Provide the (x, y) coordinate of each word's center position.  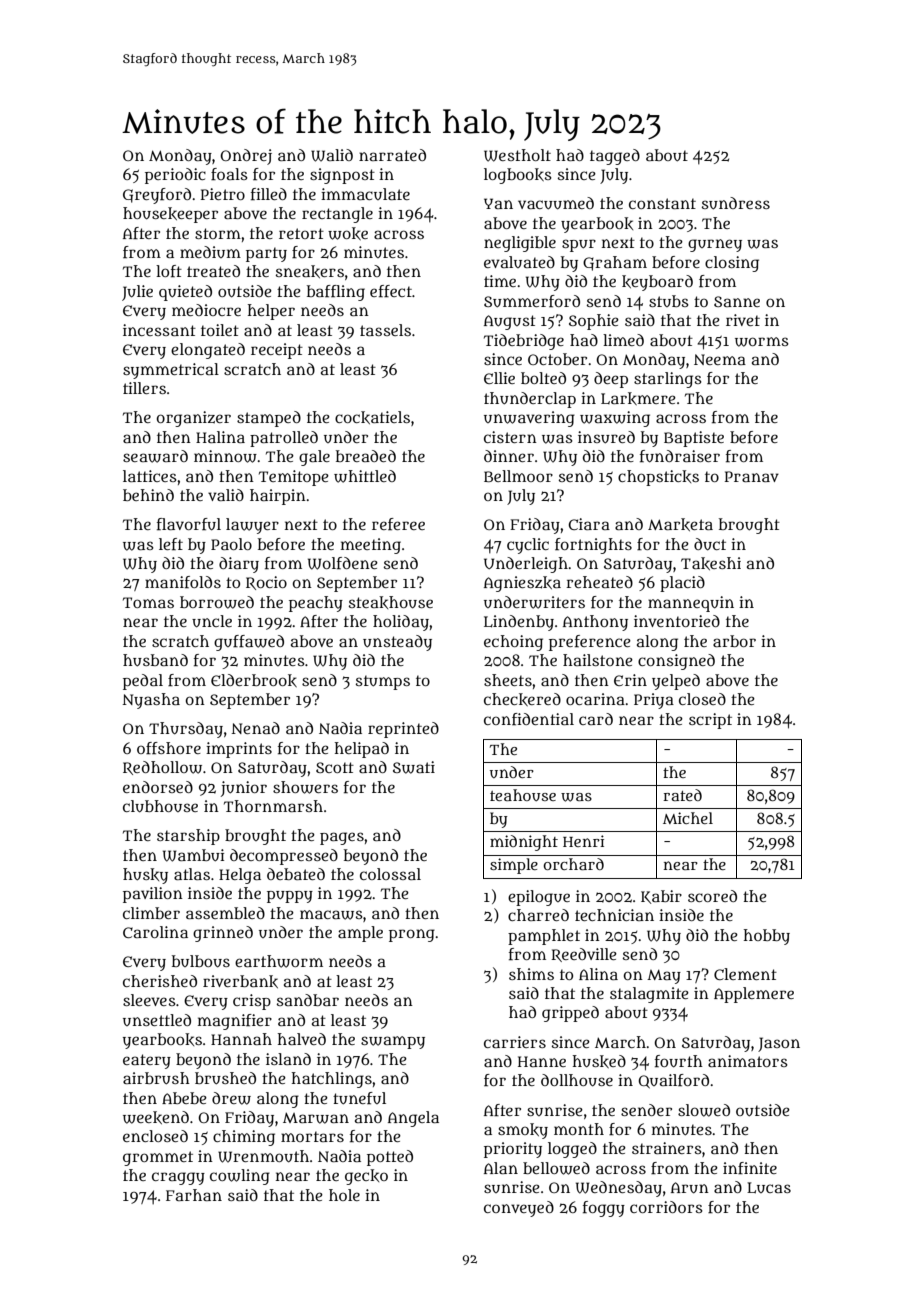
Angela (413, 1119)
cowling (240, 1177)
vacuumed (556, 203)
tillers (144, 388)
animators (748, 1061)
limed (623, 340)
